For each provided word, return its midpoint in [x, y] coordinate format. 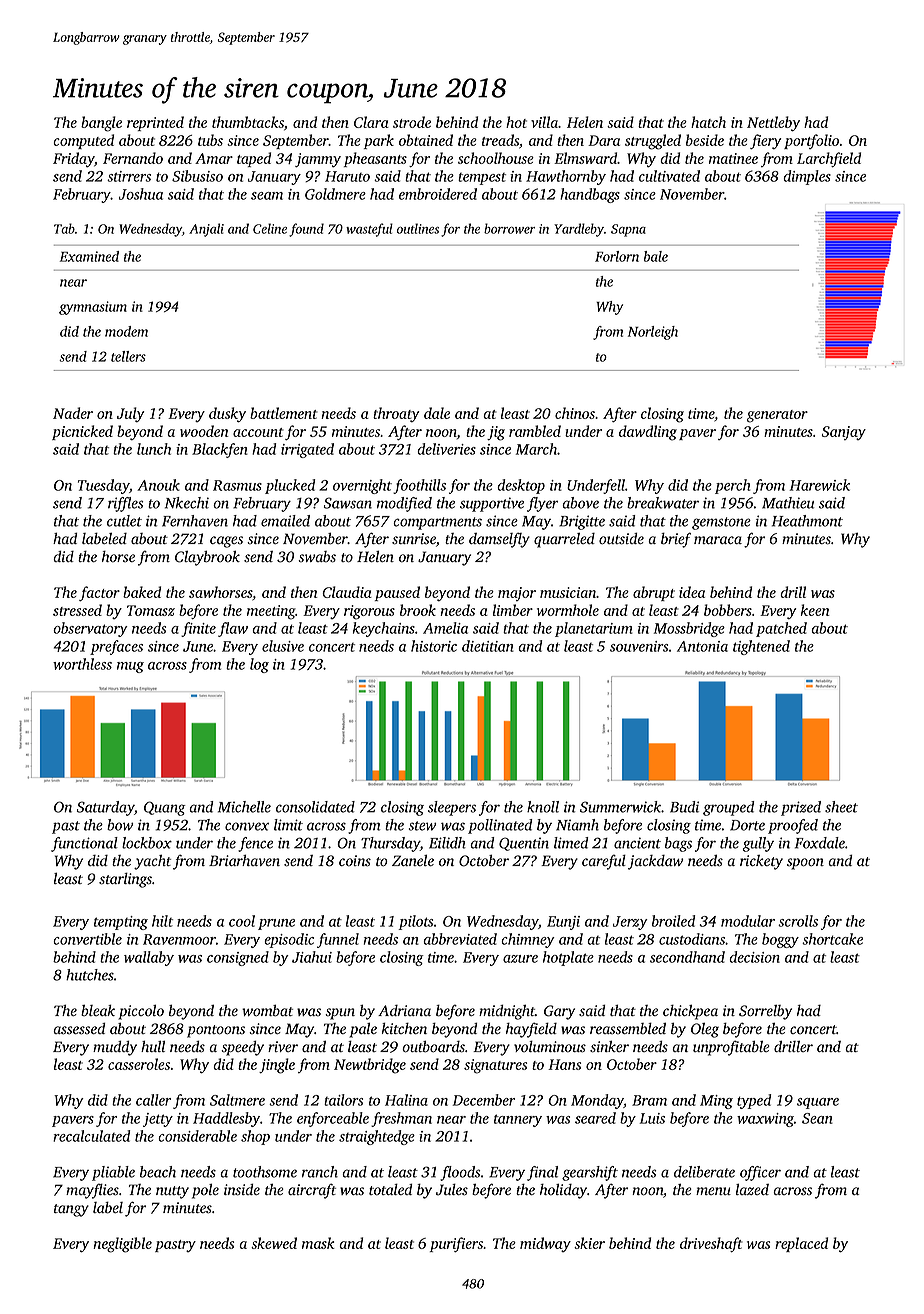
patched [781, 629]
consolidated [315, 807]
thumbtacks [248, 122]
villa [544, 122]
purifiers [456, 1244]
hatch [708, 122]
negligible [122, 1245]
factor [99, 593]
